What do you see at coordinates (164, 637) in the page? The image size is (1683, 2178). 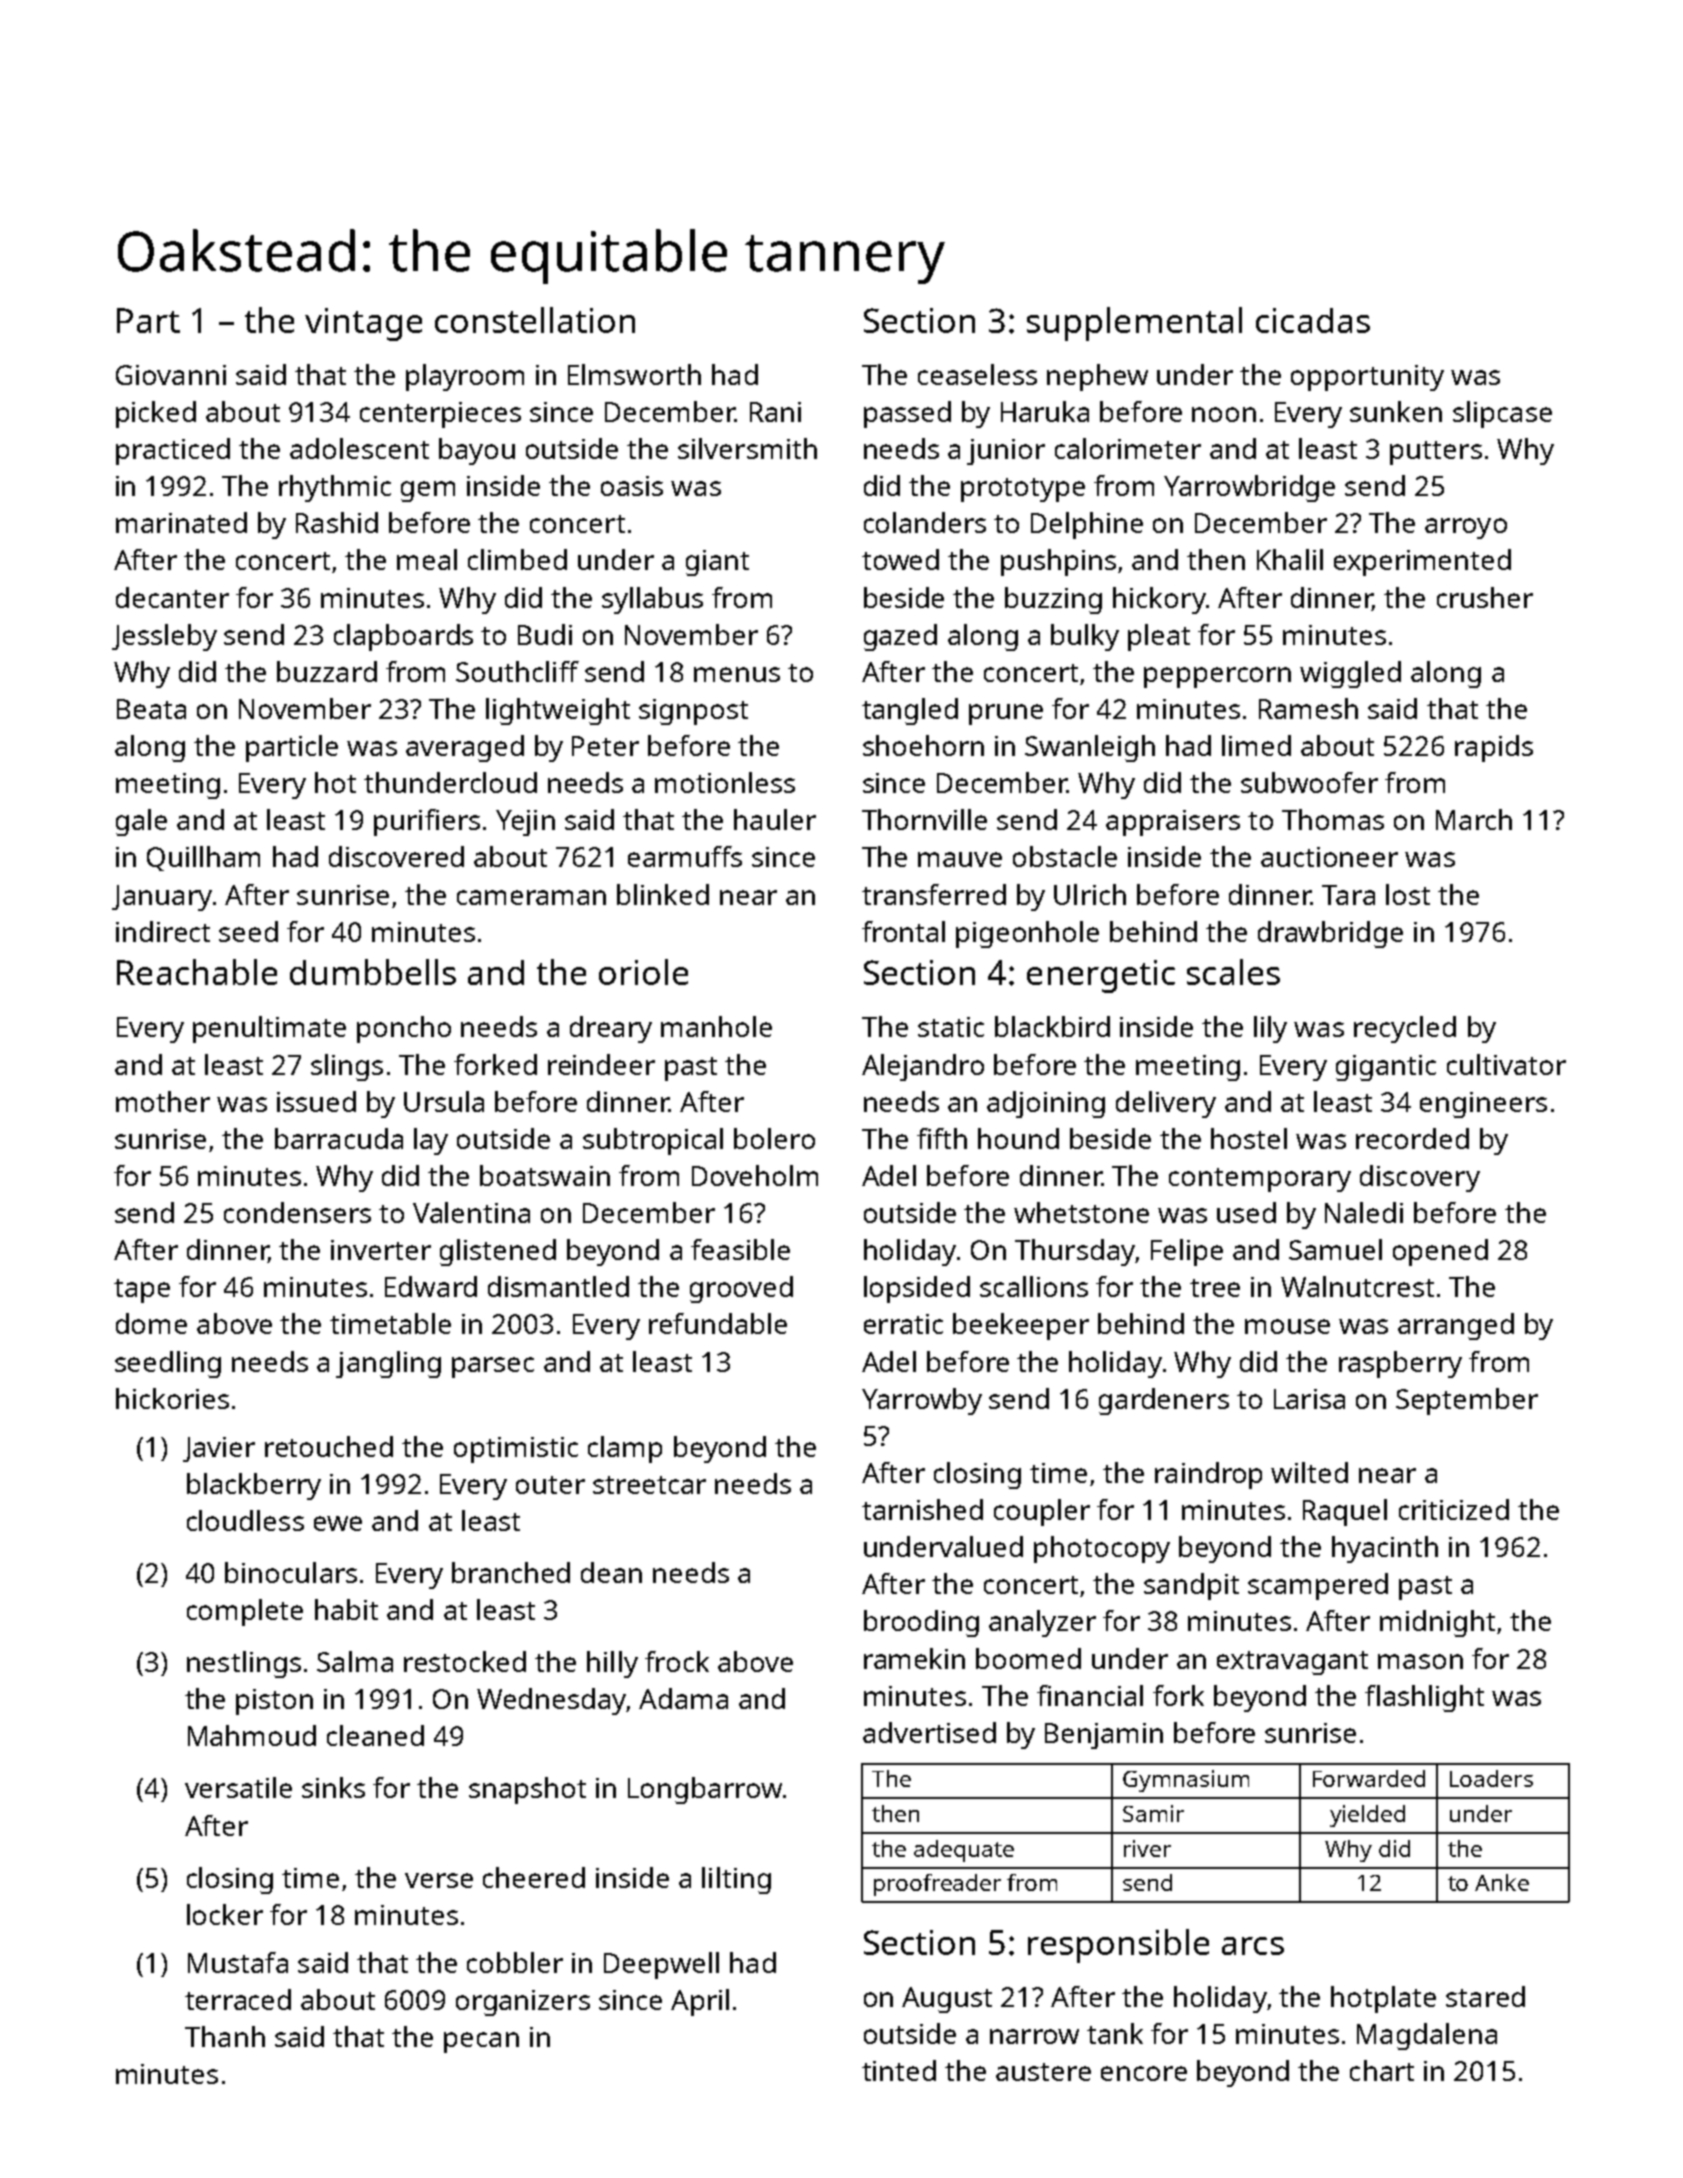 I see `Jessleby` at bounding box center [164, 637].
